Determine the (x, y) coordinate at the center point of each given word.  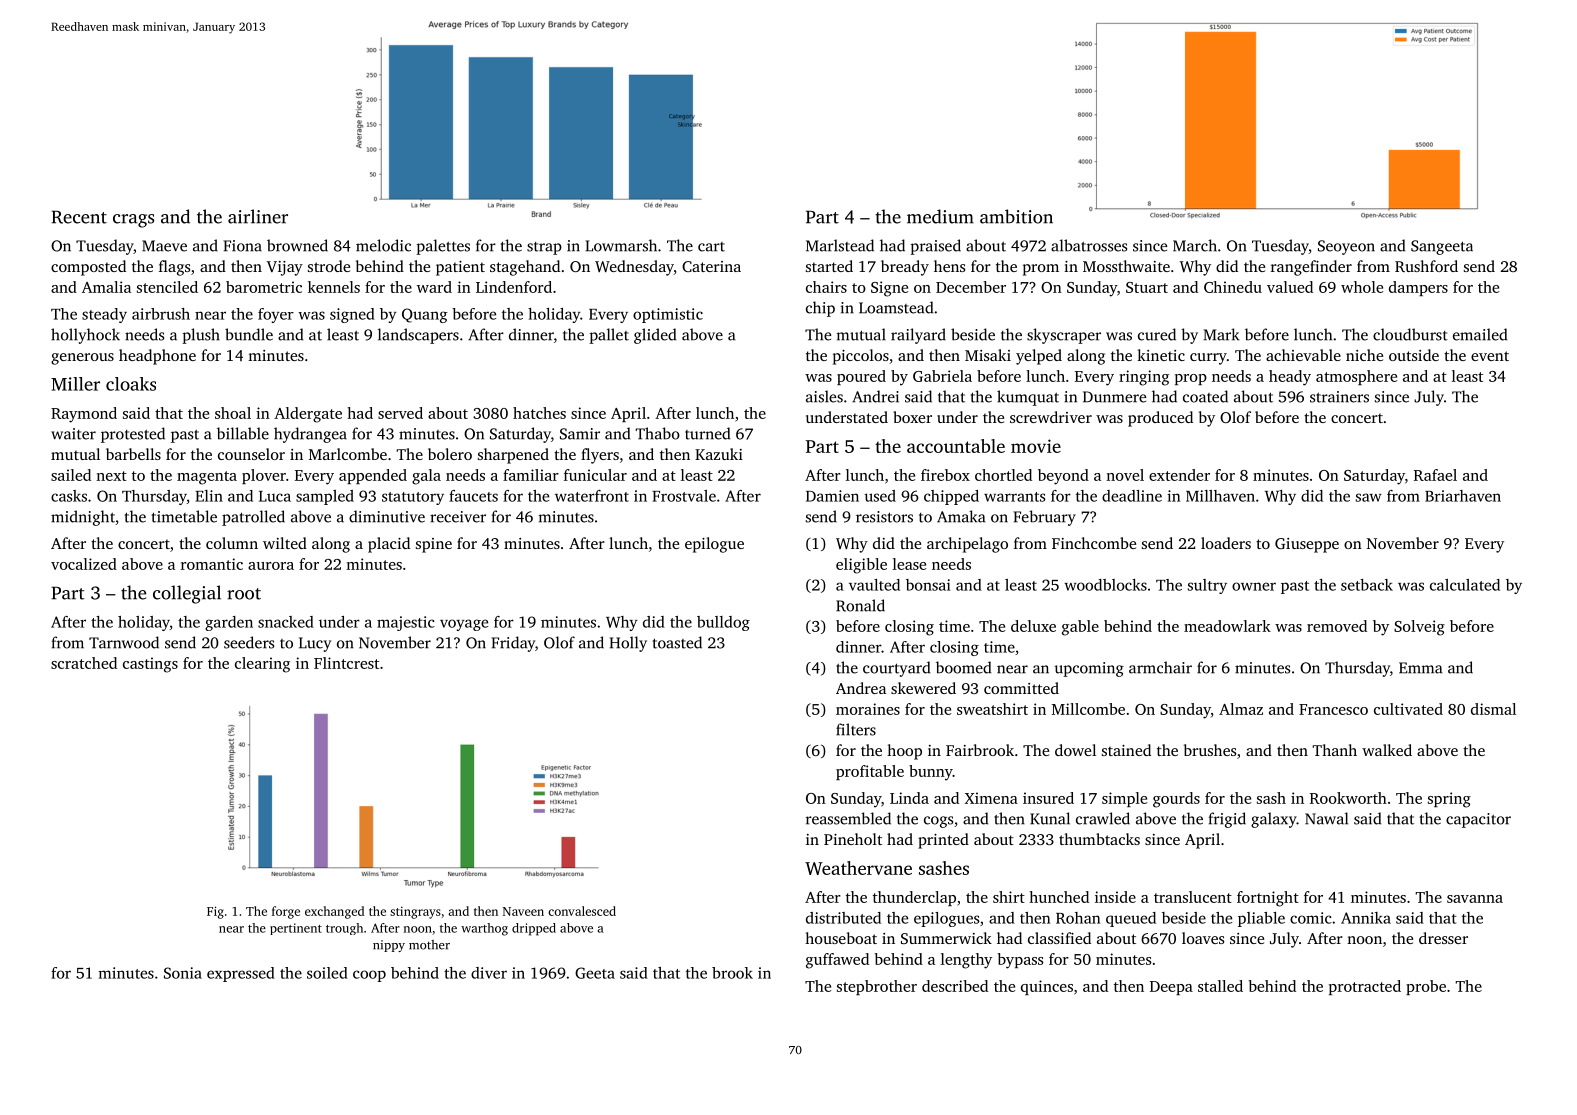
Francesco (1333, 709)
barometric (264, 287)
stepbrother (877, 987)
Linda (909, 798)
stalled (1220, 986)
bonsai (928, 585)
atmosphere (1356, 377)
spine (434, 545)
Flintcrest (346, 663)
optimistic (668, 315)
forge (286, 912)
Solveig (1419, 628)
